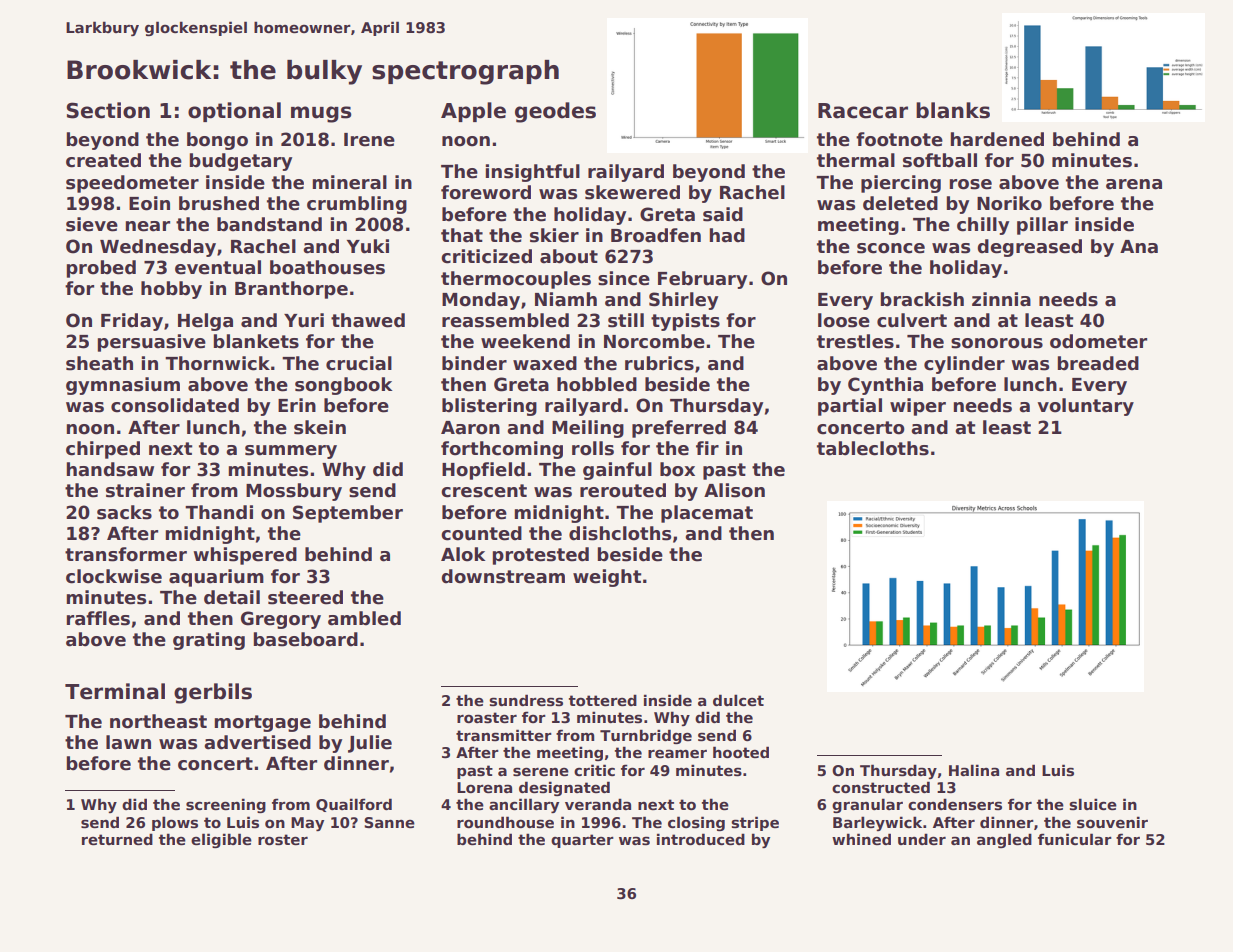 Image resolution: width=1233 pixels, height=952 pixels. What do you see at coordinates (701, 839) in the page?
I see `introduced` at bounding box center [701, 839].
